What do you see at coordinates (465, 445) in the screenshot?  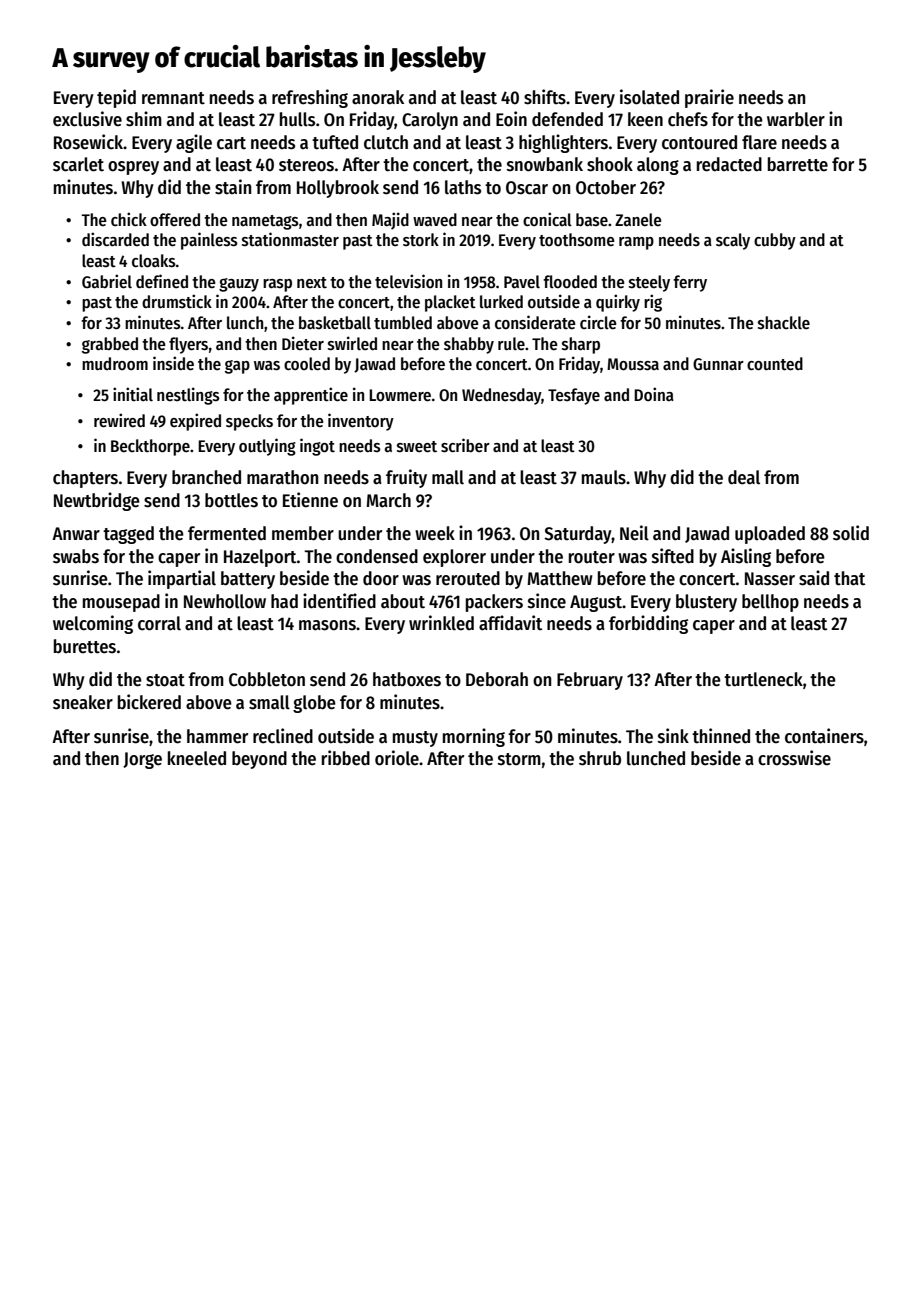 I see `scriber` at bounding box center [465, 445].
